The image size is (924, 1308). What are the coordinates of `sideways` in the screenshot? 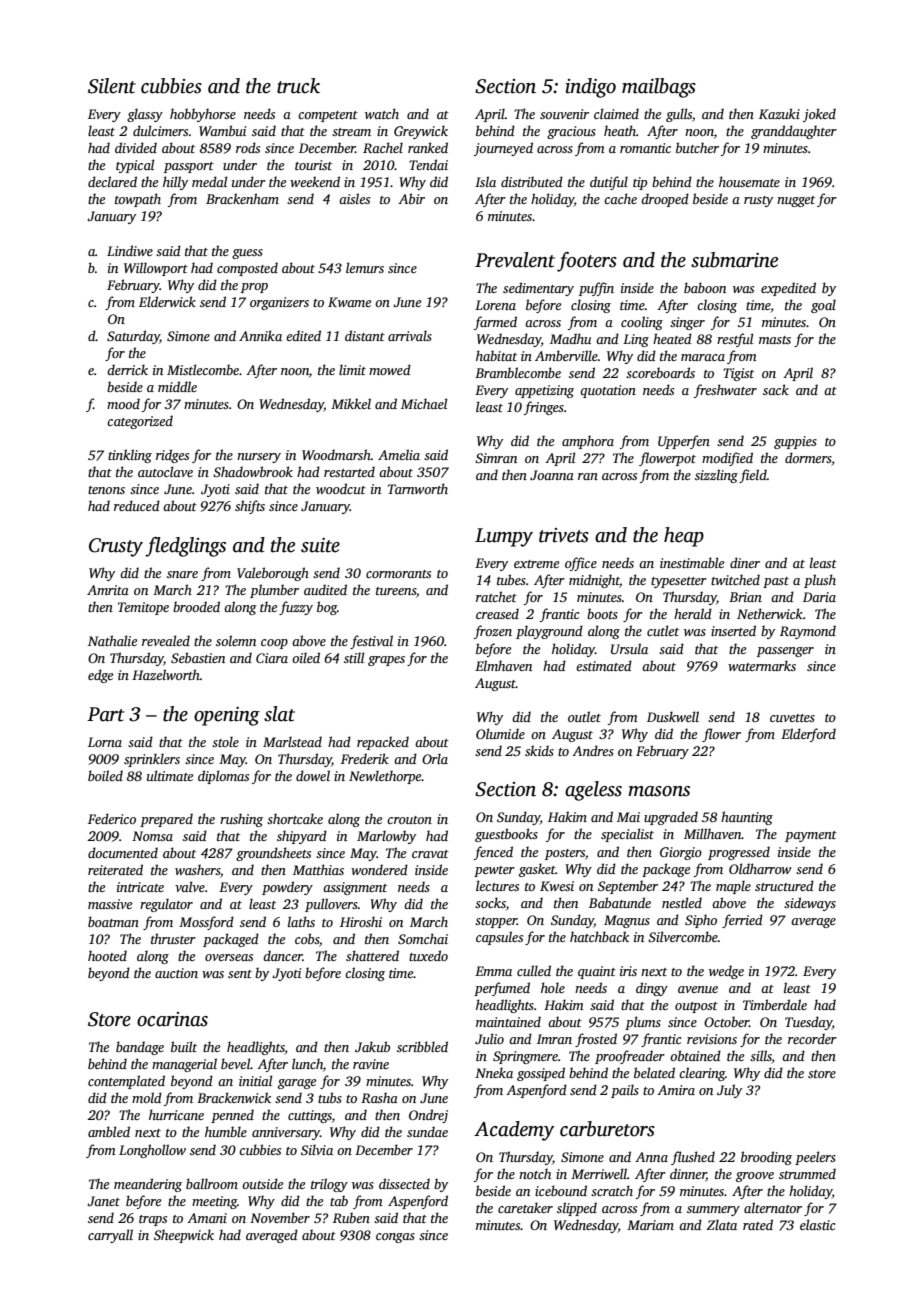 It's located at (810, 904).
